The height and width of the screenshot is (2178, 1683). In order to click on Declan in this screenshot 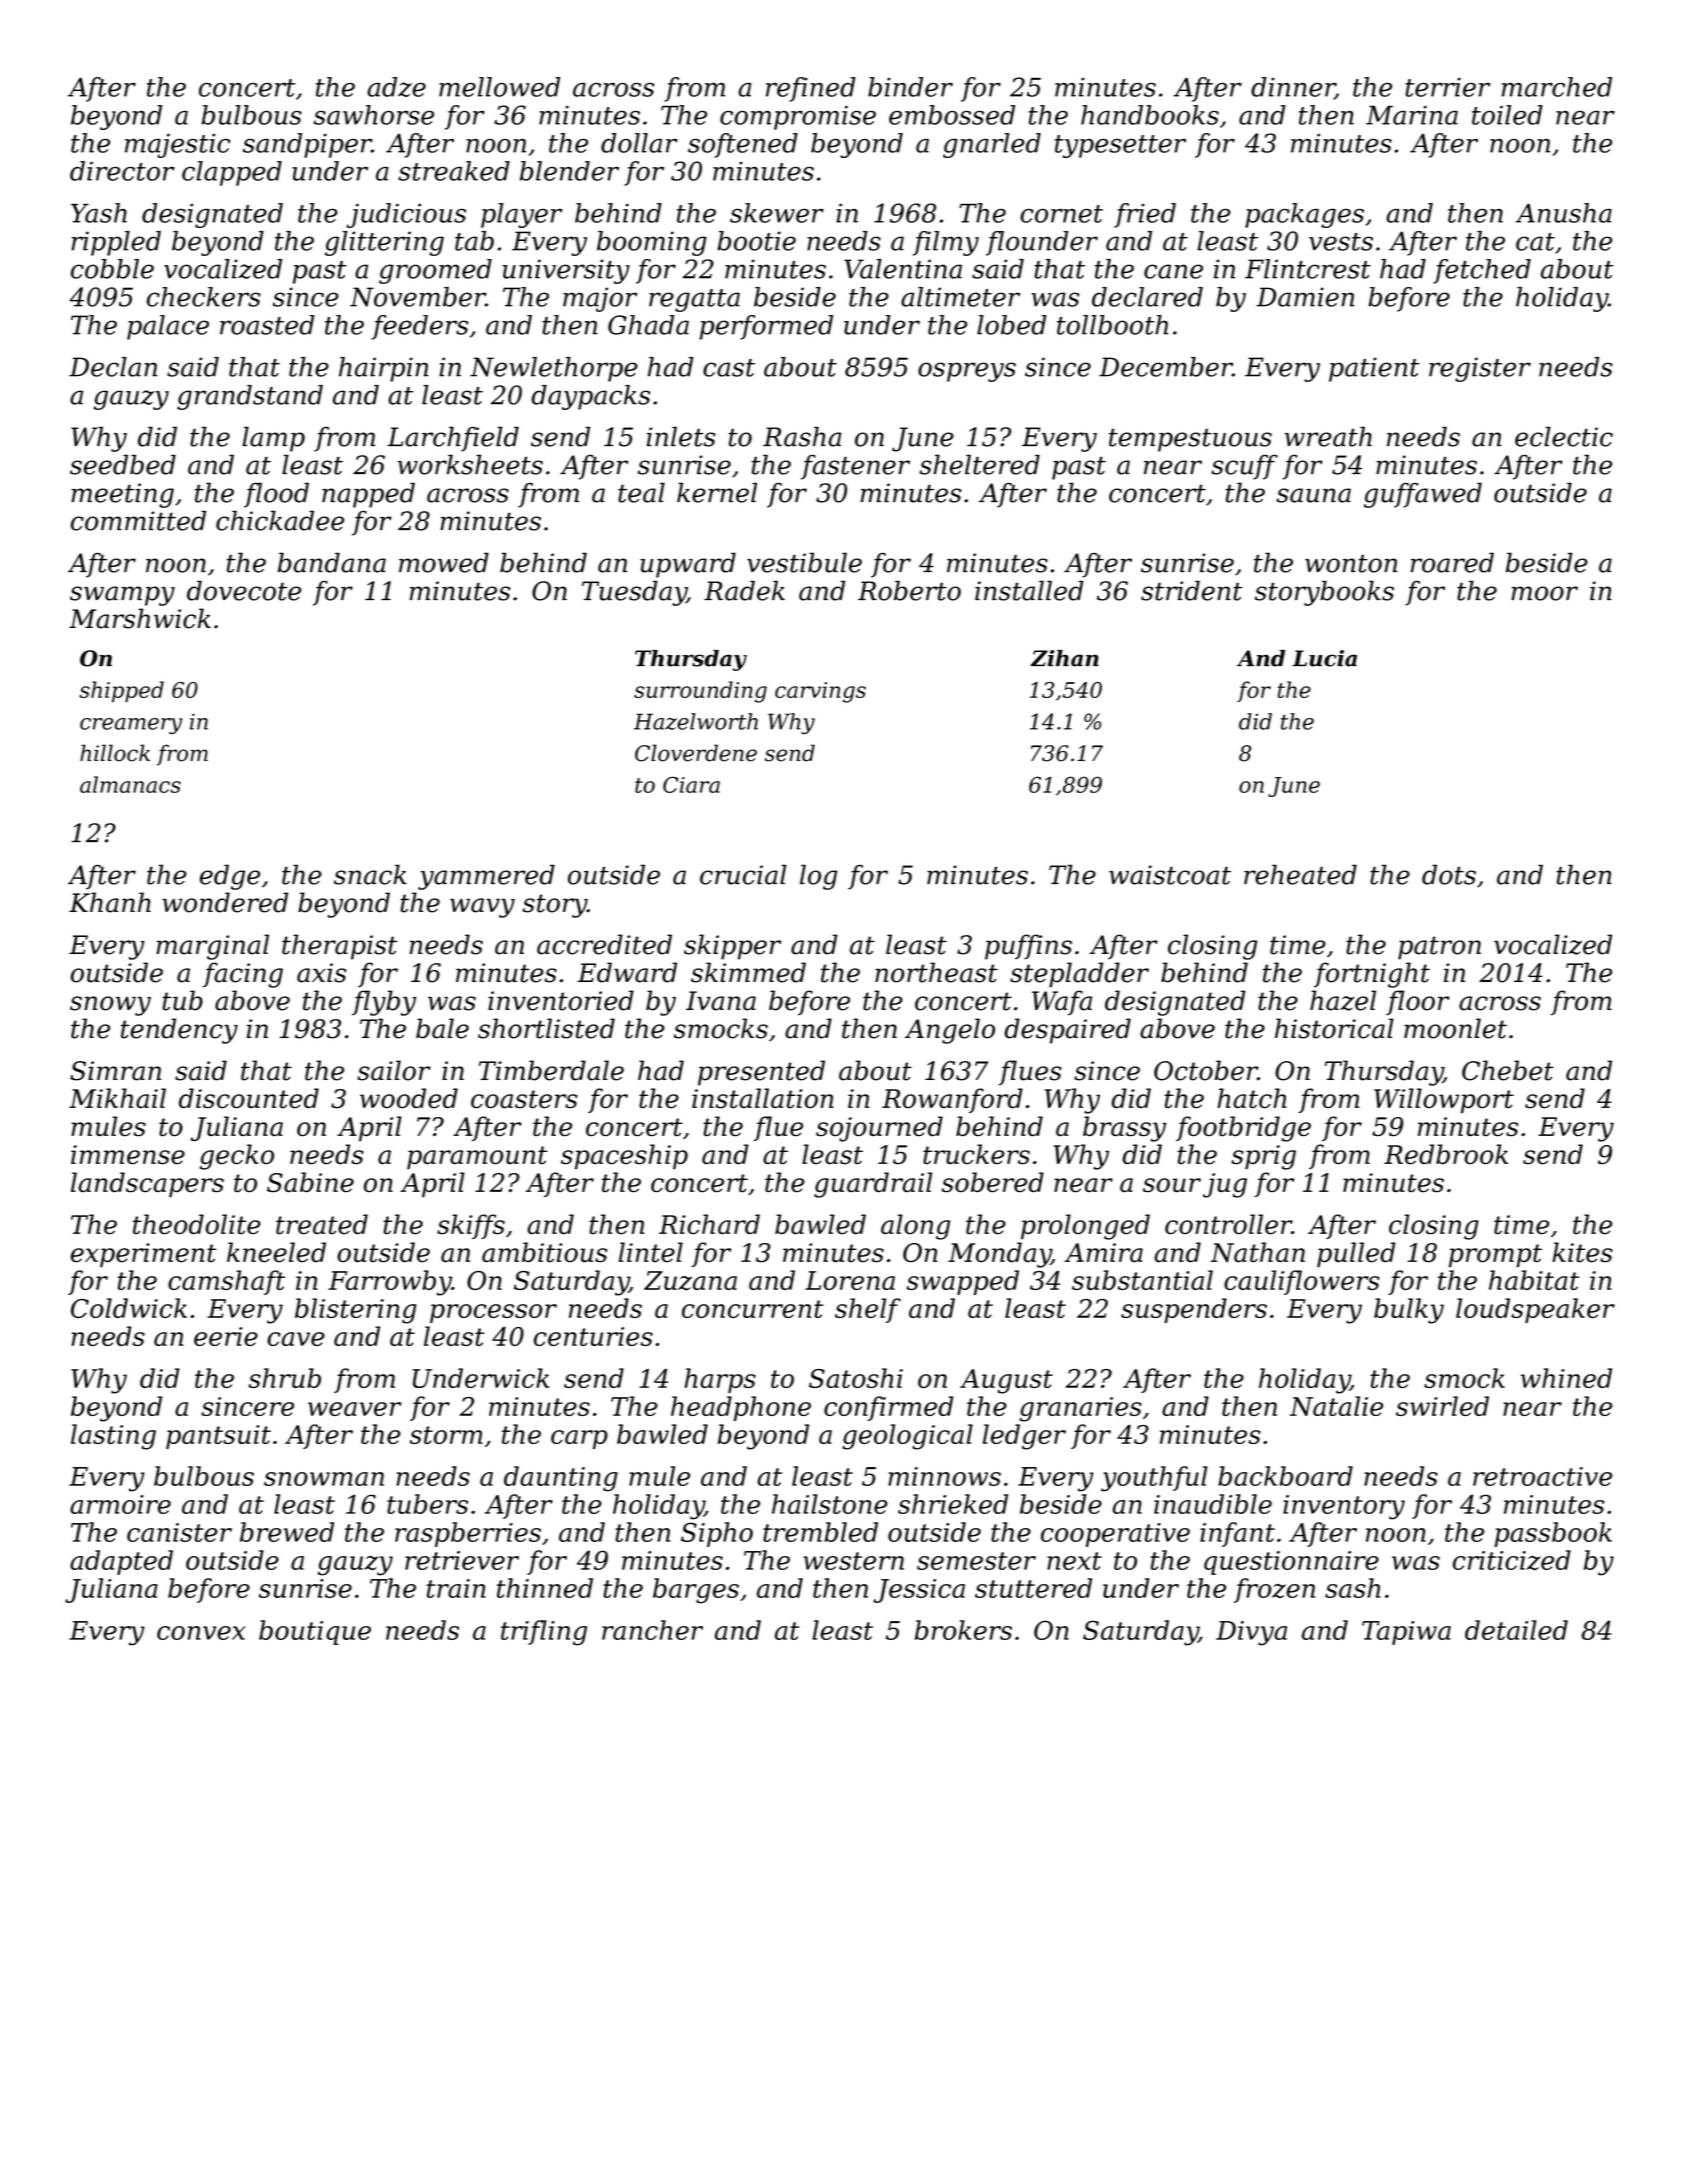, I will do `click(113, 367)`.
